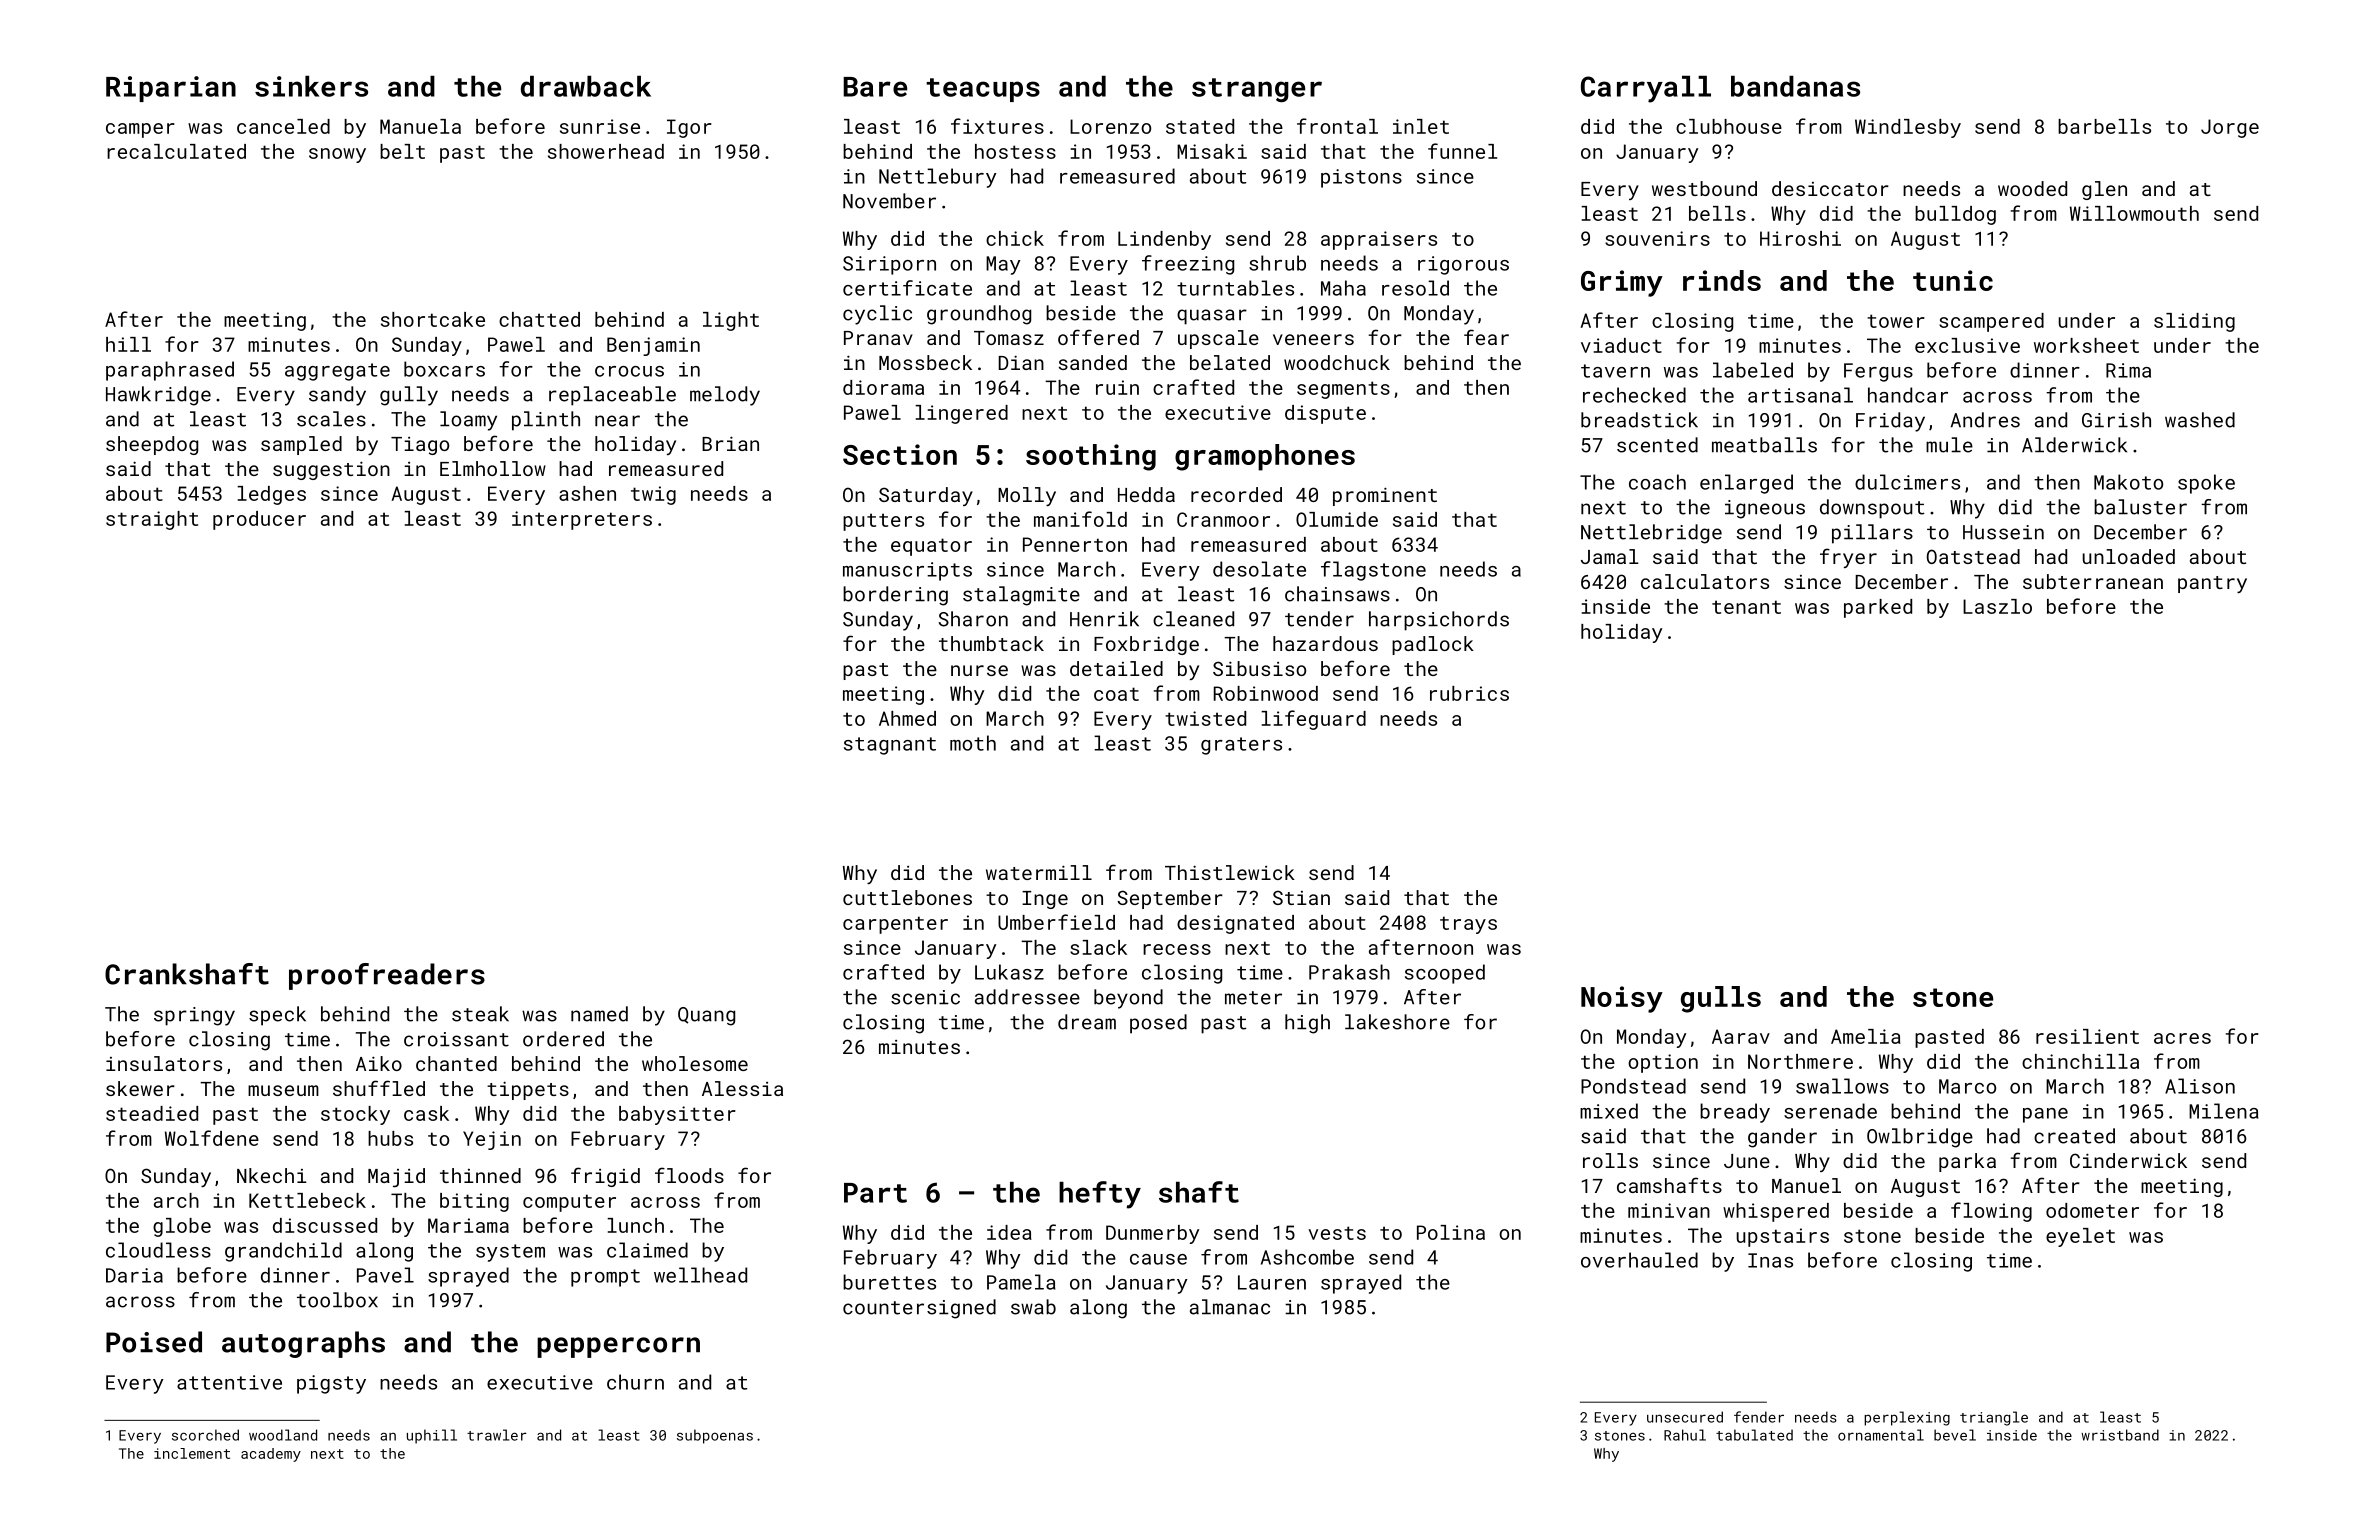  I want to click on gulls, so click(1721, 999).
